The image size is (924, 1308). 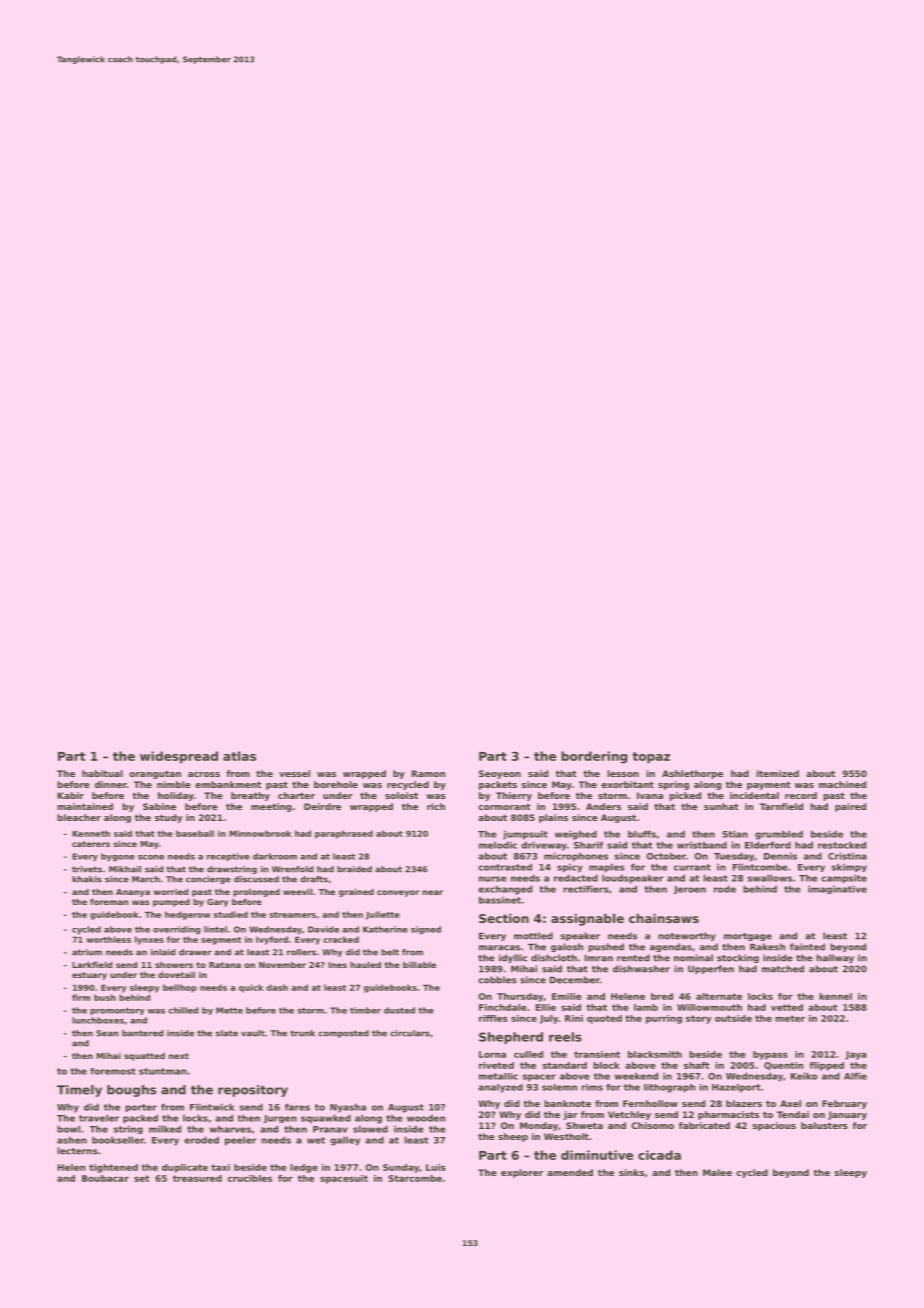 What do you see at coordinates (401, 1168) in the screenshot?
I see `Sunday` at bounding box center [401, 1168].
